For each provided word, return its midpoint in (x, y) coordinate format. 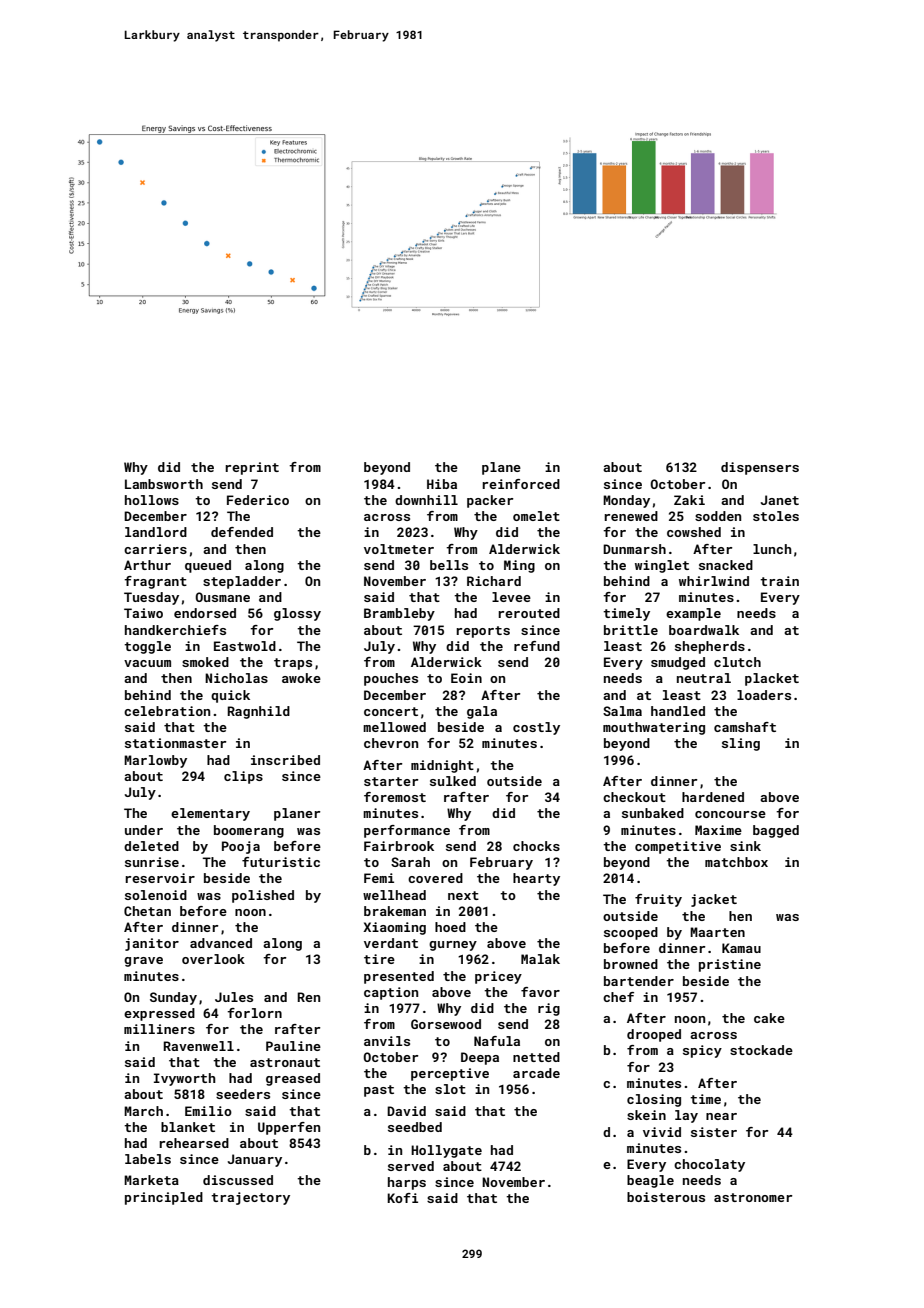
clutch (737, 662)
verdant (391, 943)
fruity (658, 900)
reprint (252, 468)
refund (537, 646)
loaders (764, 695)
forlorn (254, 1013)
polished (263, 896)
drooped (654, 1035)
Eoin (466, 678)
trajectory (250, 1198)
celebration (167, 711)
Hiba (442, 484)
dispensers (760, 468)
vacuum (147, 663)
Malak (540, 959)
